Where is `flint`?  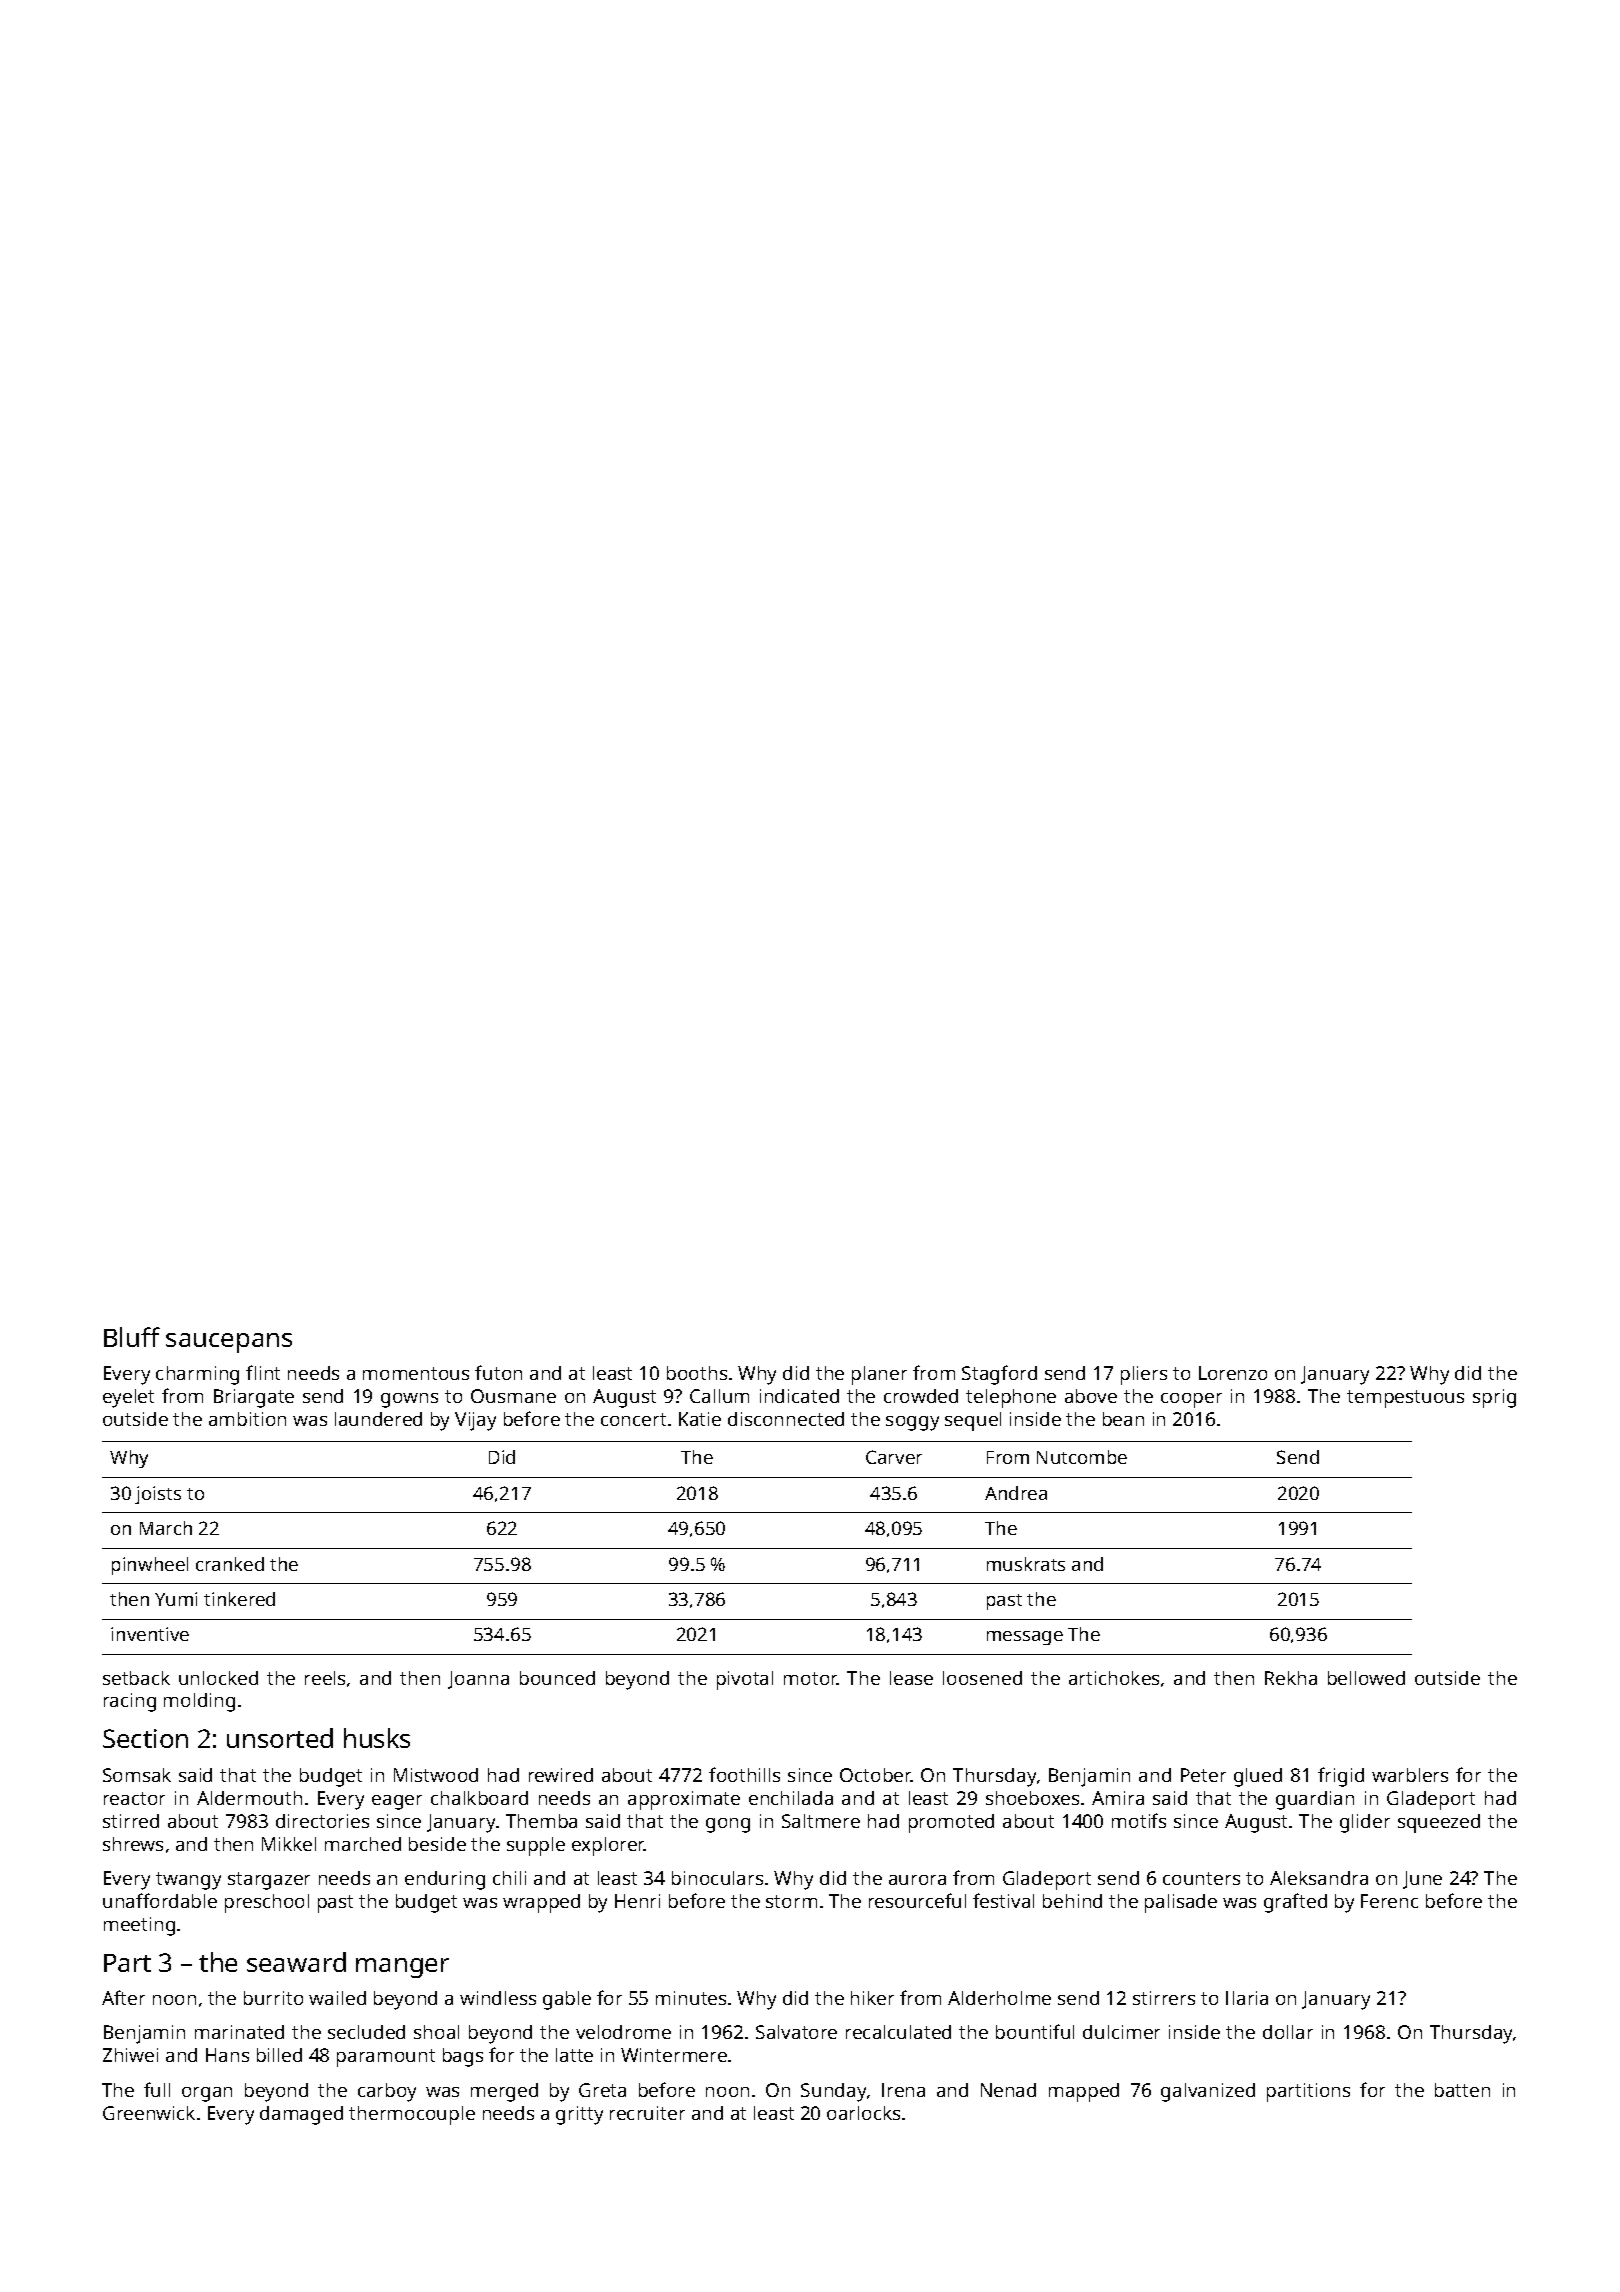
flint is located at coordinates (263, 1372).
